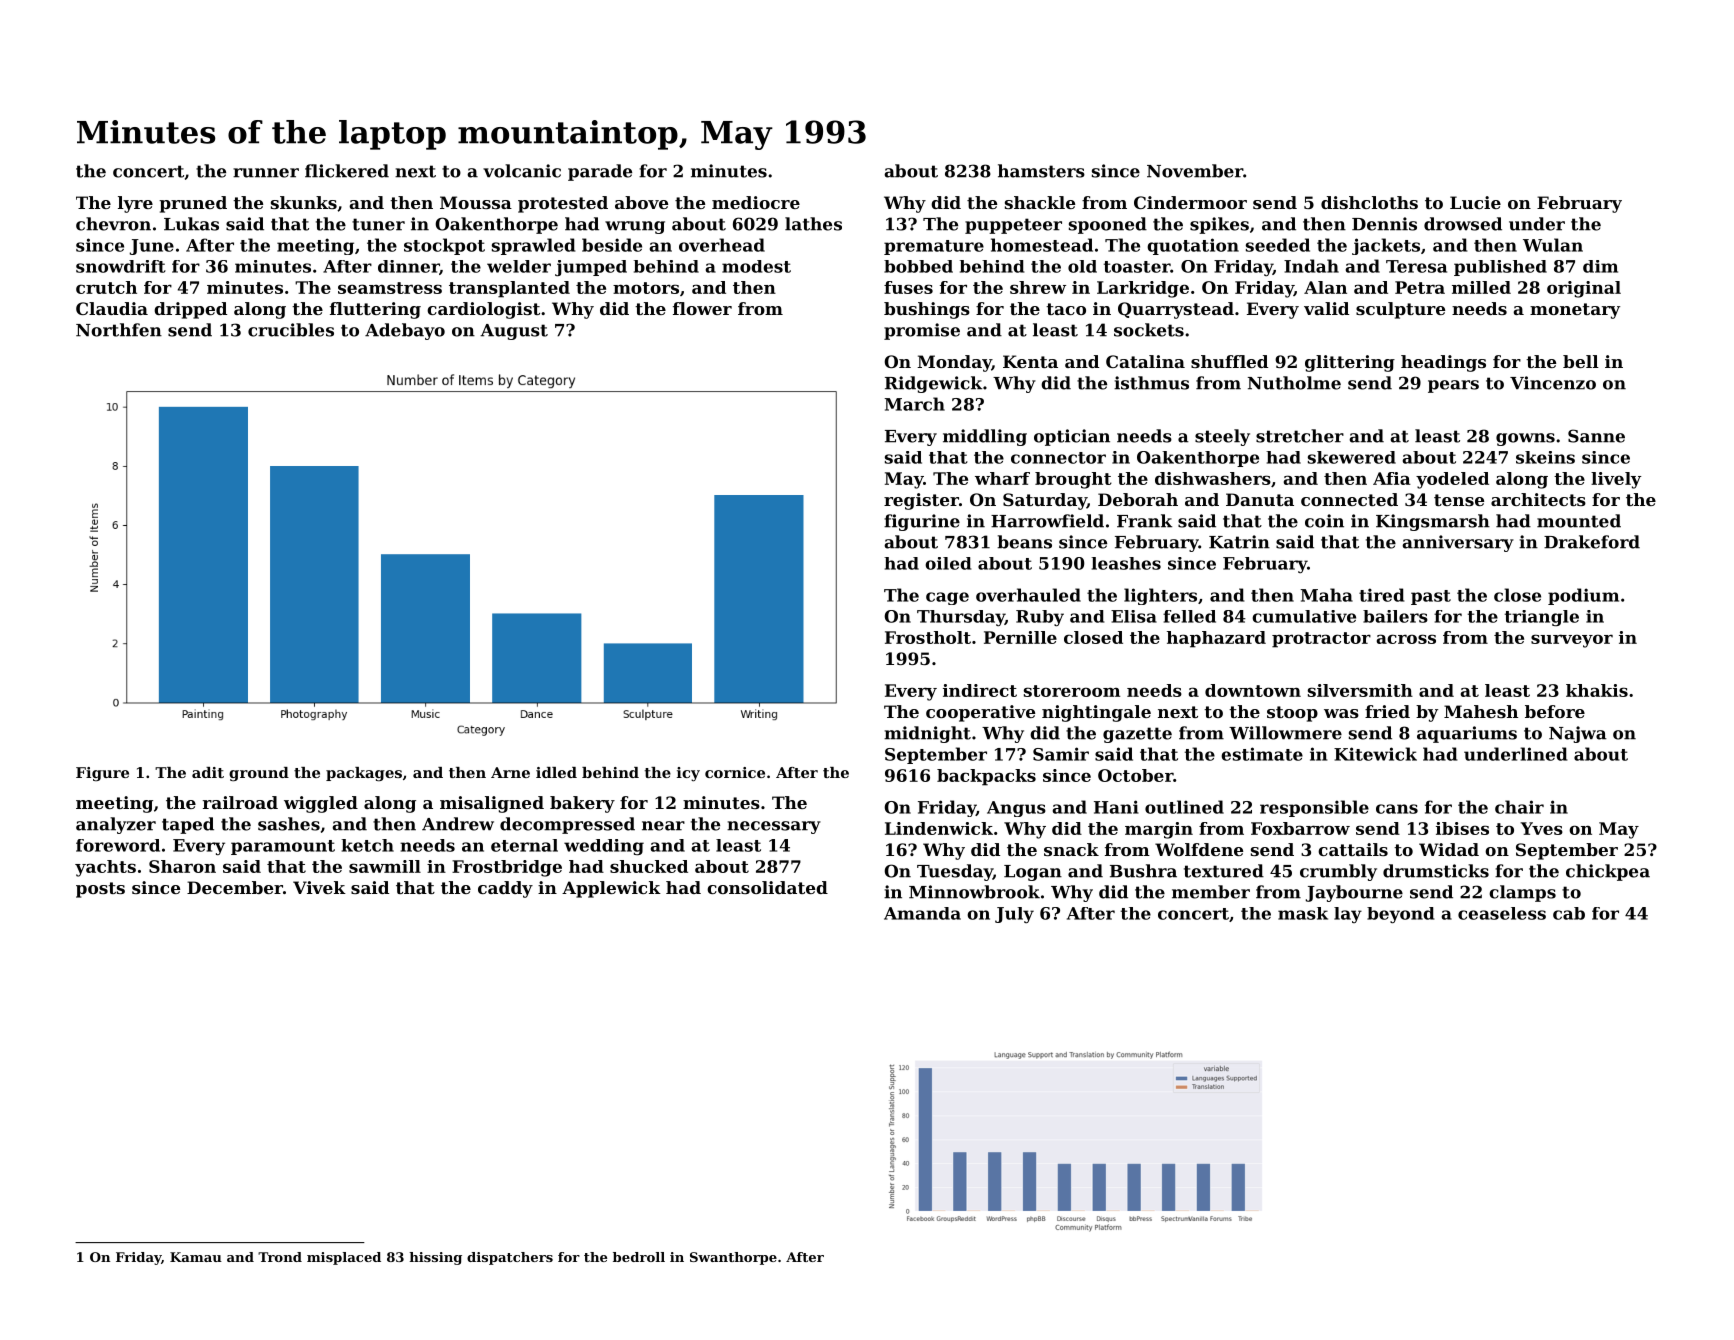  What do you see at coordinates (435, 1258) in the screenshot?
I see `hissing` at bounding box center [435, 1258].
